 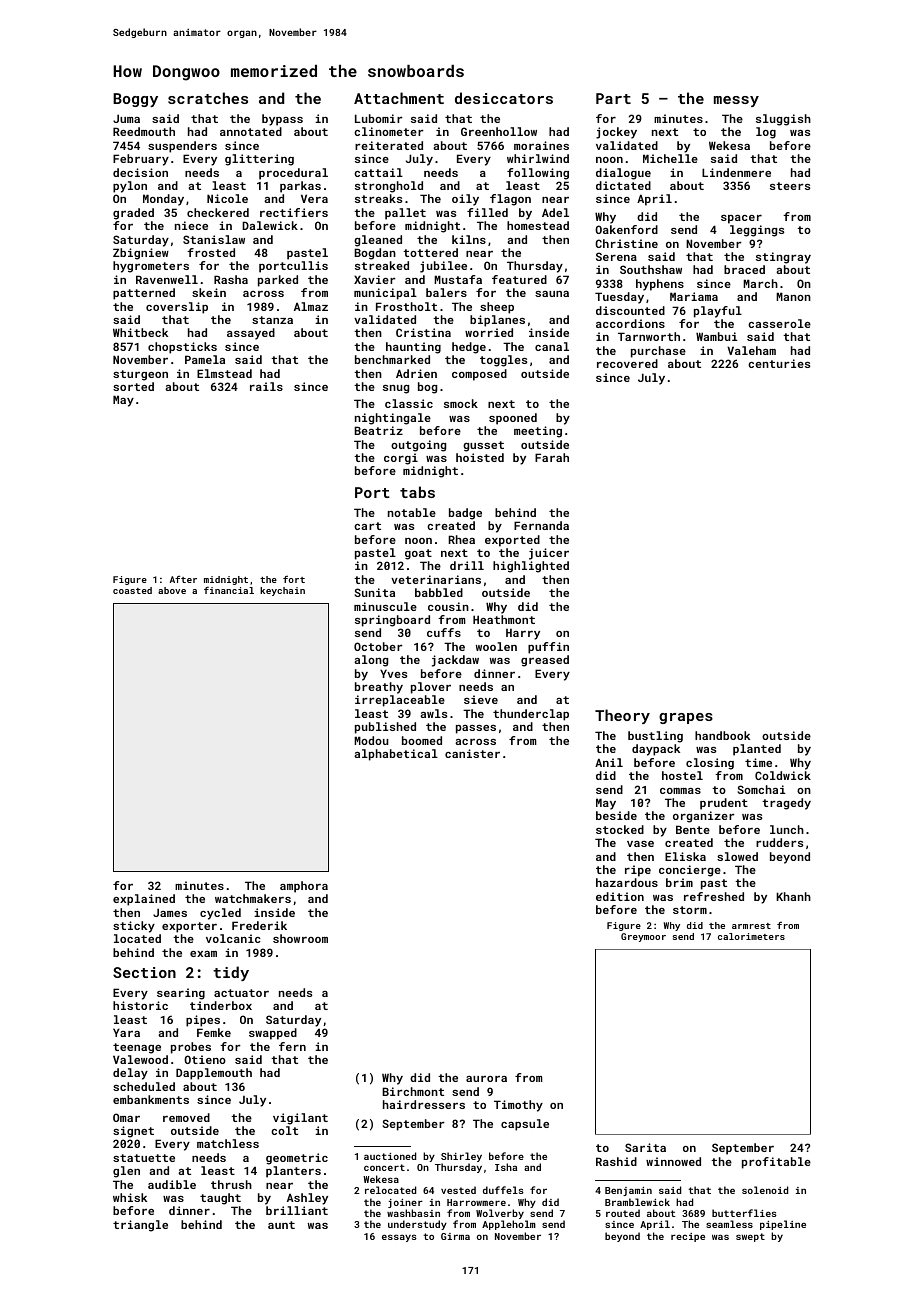 What do you see at coordinates (541, 145) in the screenshot?
I see `moraines` at bounding box center [541, 145].
